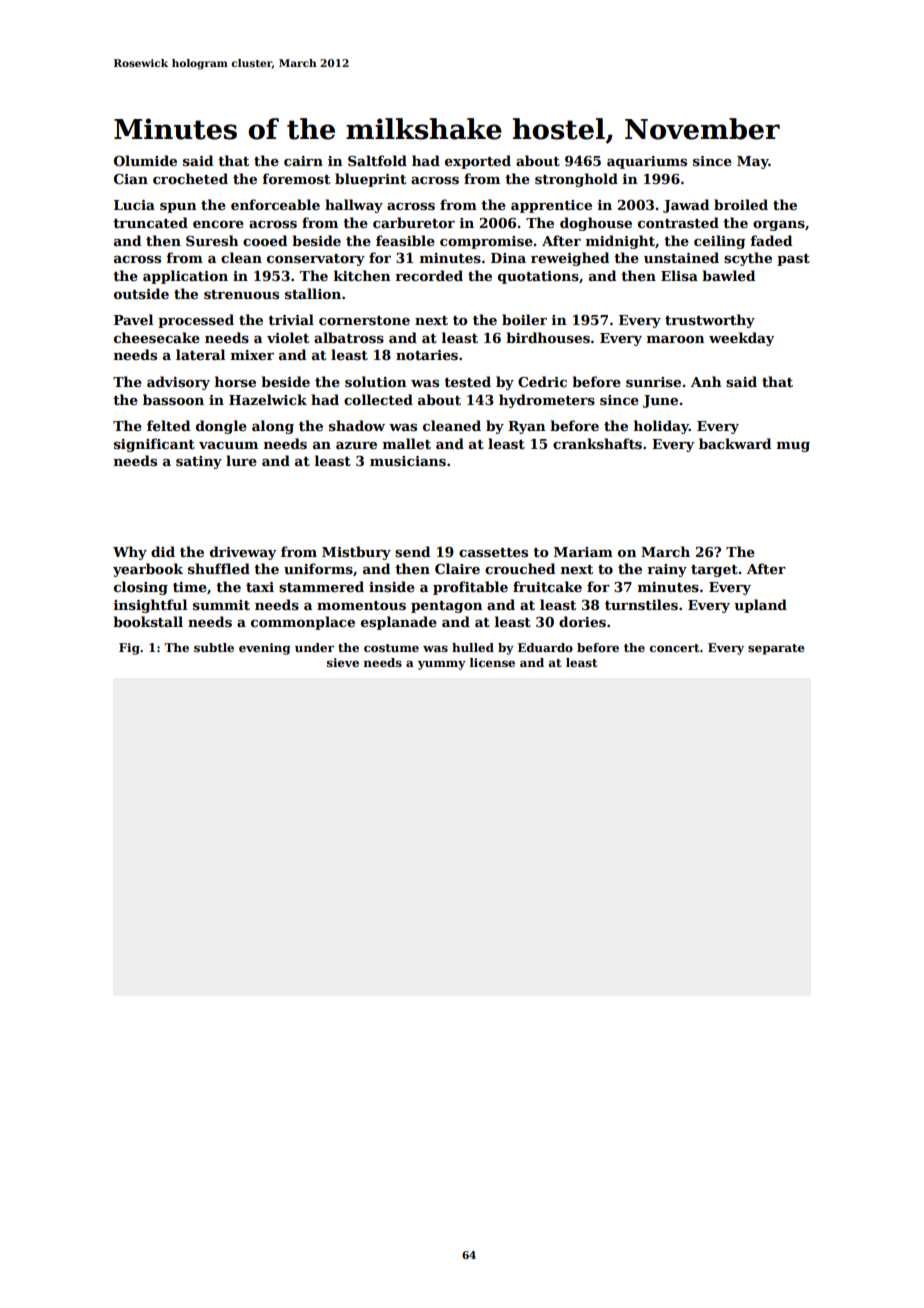 This document has width=924, height=1308. I want to click on outside, so click(141, 293).
